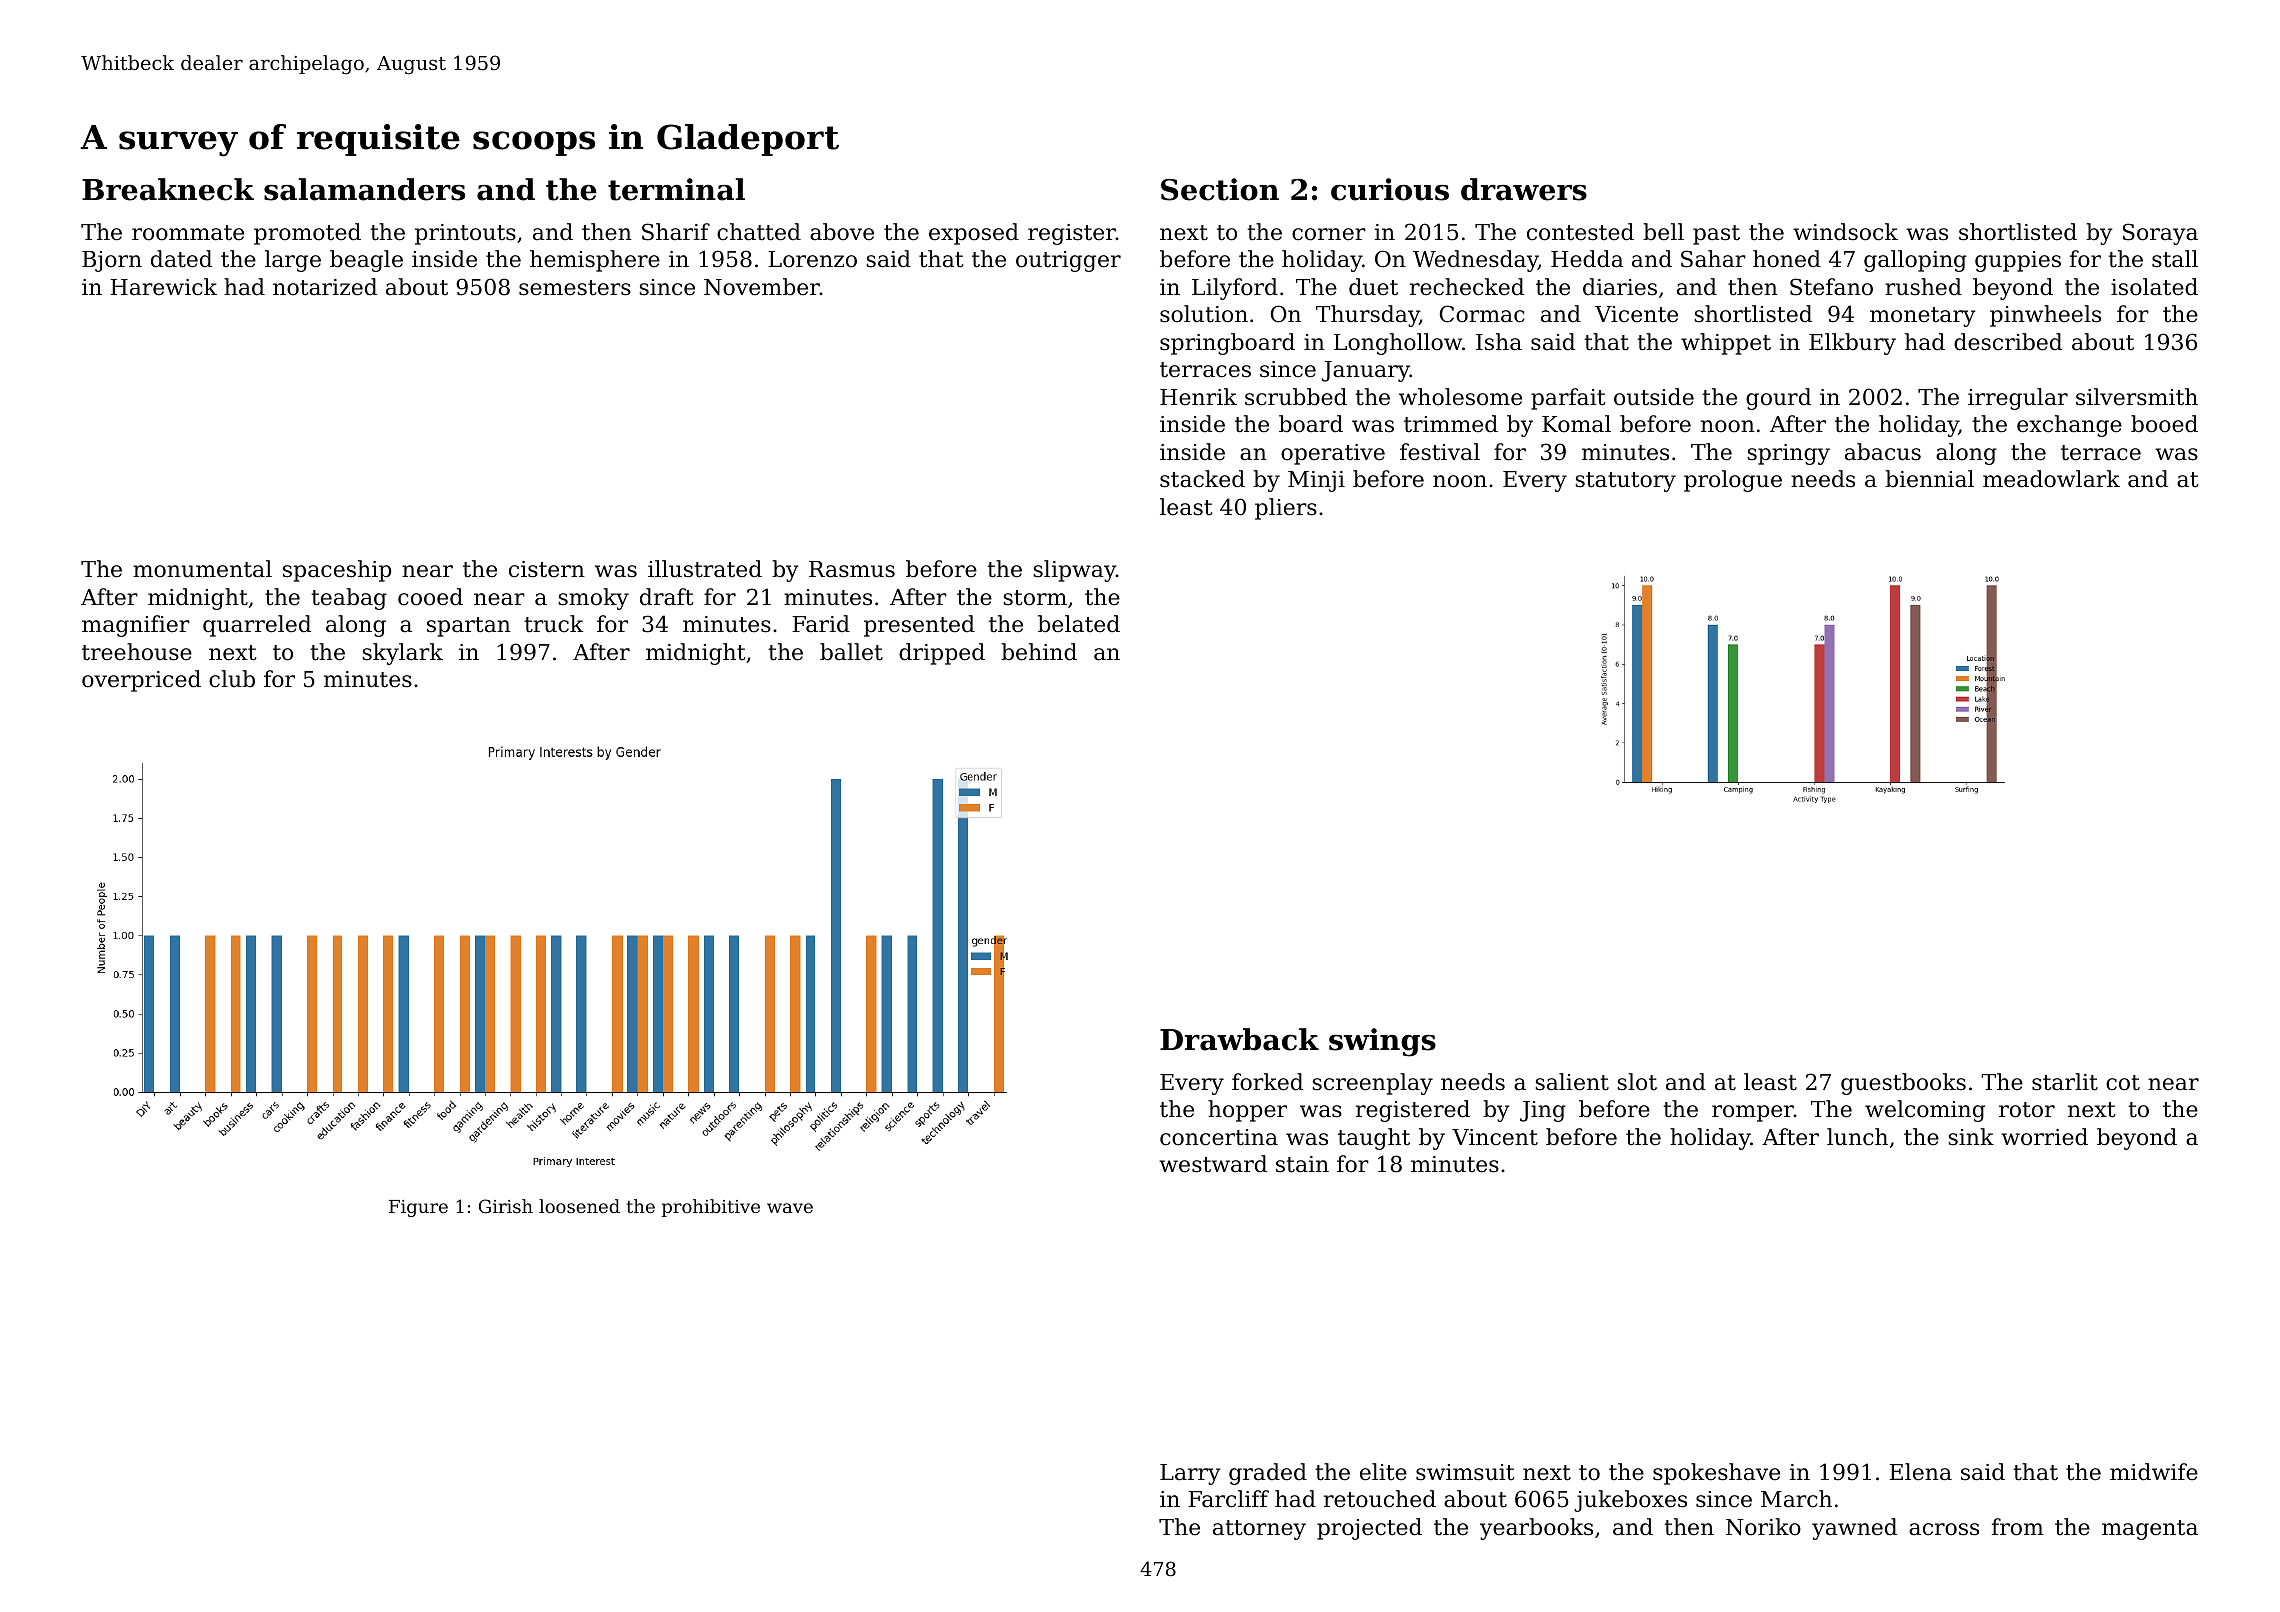  What do you see at coordinates (1925, 1111) in the screenshot?
I see `welcoming` at bounding box center [1925, 1111].
